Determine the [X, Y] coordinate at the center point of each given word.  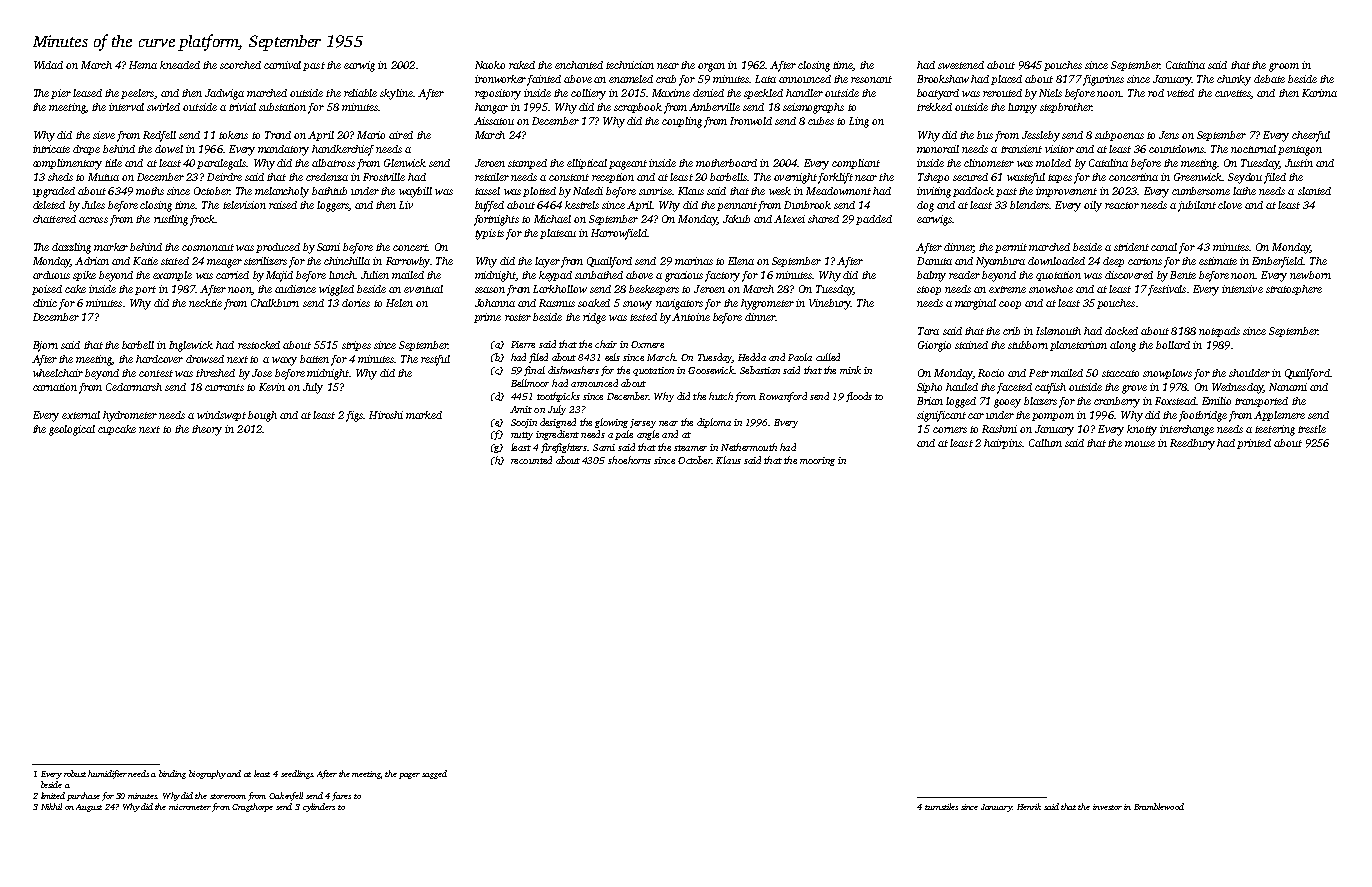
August [89, 808]
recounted [531, 460]
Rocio [991, 373]
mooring [817, 461]
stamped [527, 164]
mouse [1140, 444]
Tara [928, 331]
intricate [51, 149]
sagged [434, 774]
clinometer [989, 163]
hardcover [159, 359]
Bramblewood [1159, 806]
